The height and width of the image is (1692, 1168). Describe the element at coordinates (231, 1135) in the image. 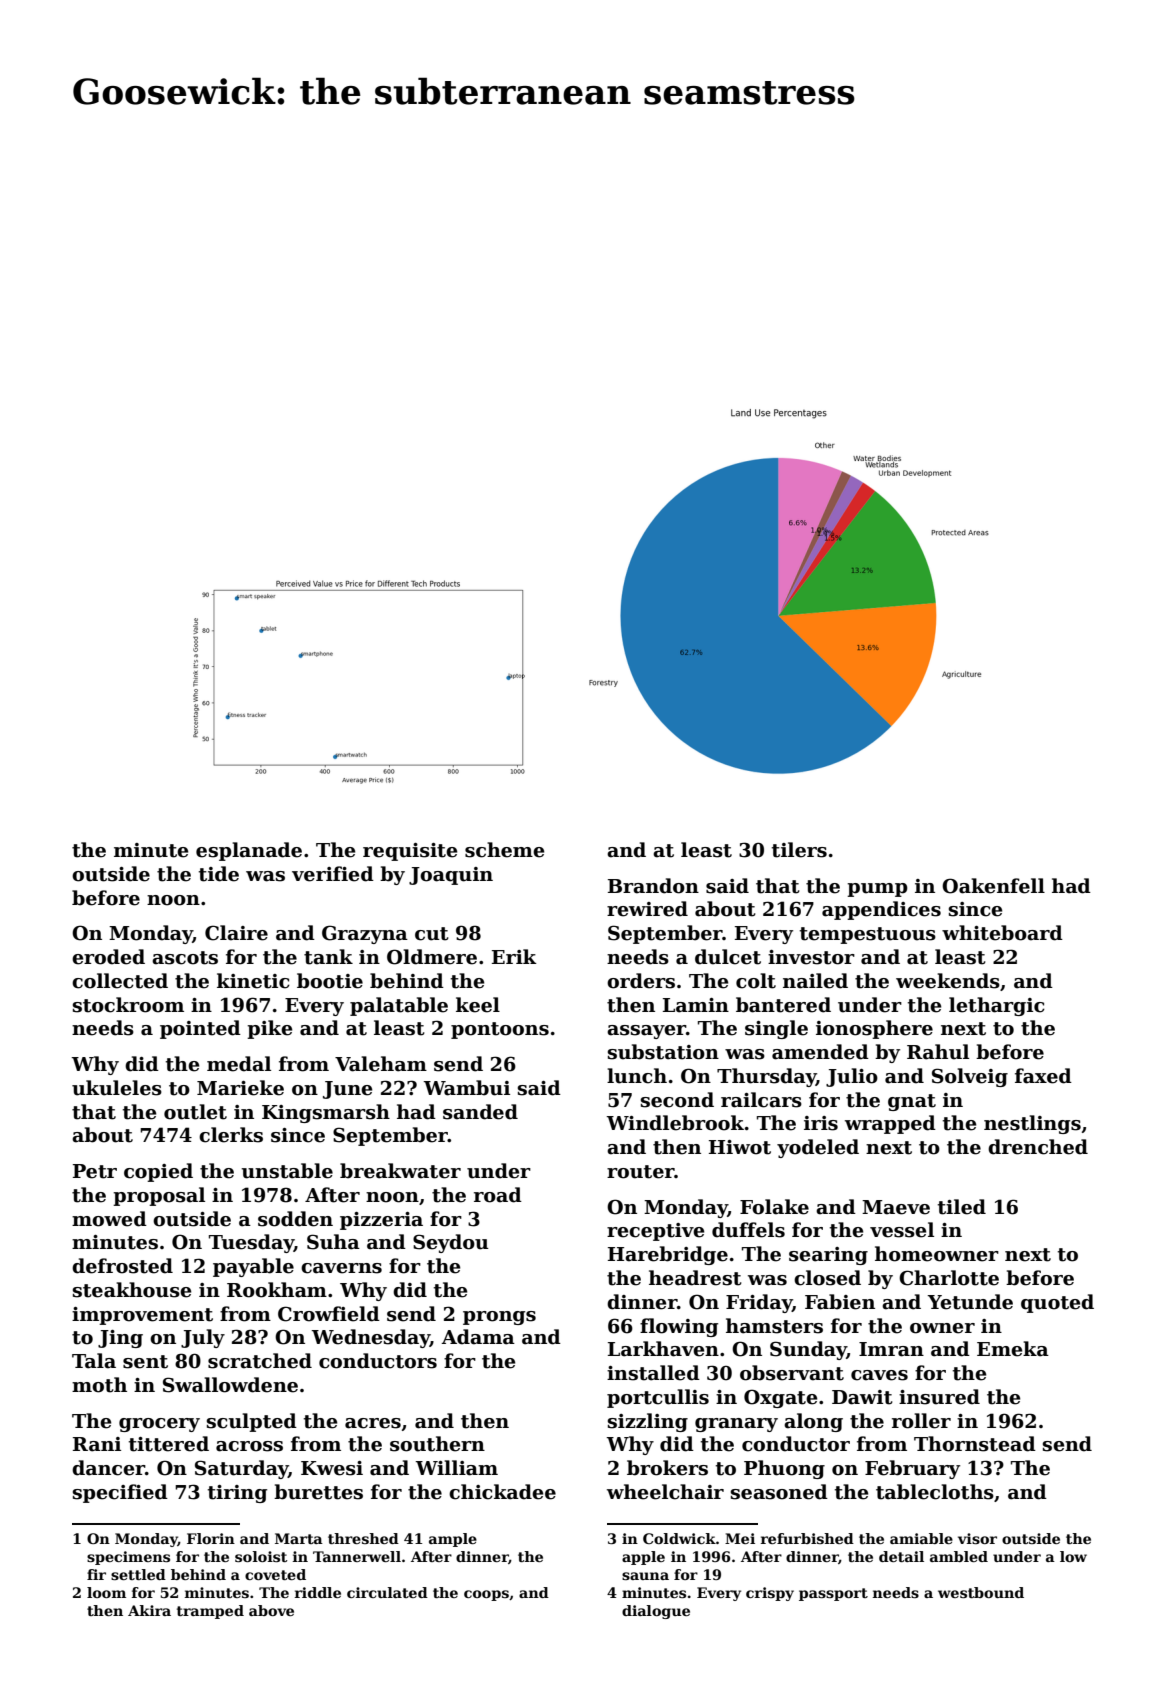

I see `clerks` at that location.
